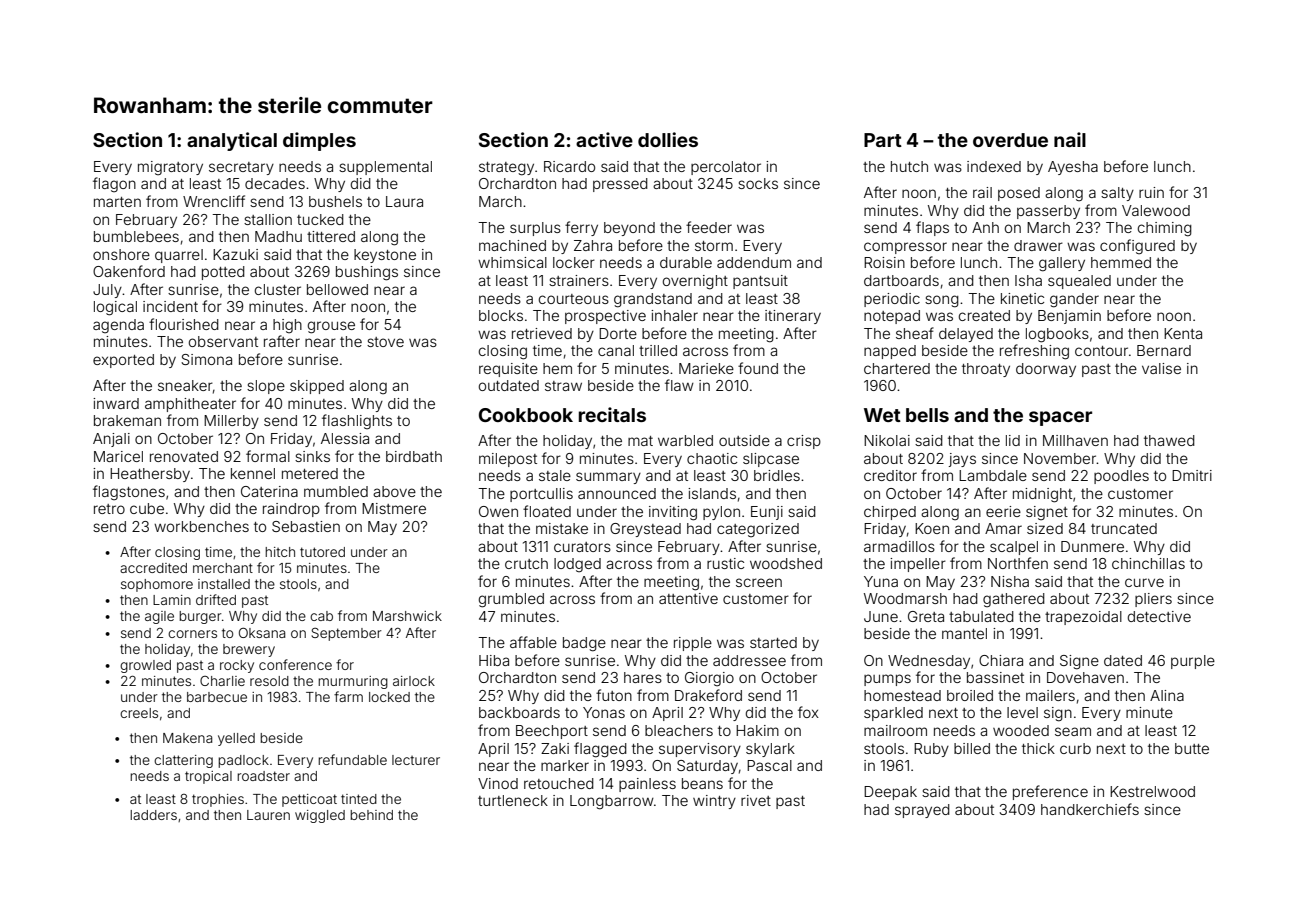 This document has height=924, width=1308. I want to click on throaty, so click(986, 370).
